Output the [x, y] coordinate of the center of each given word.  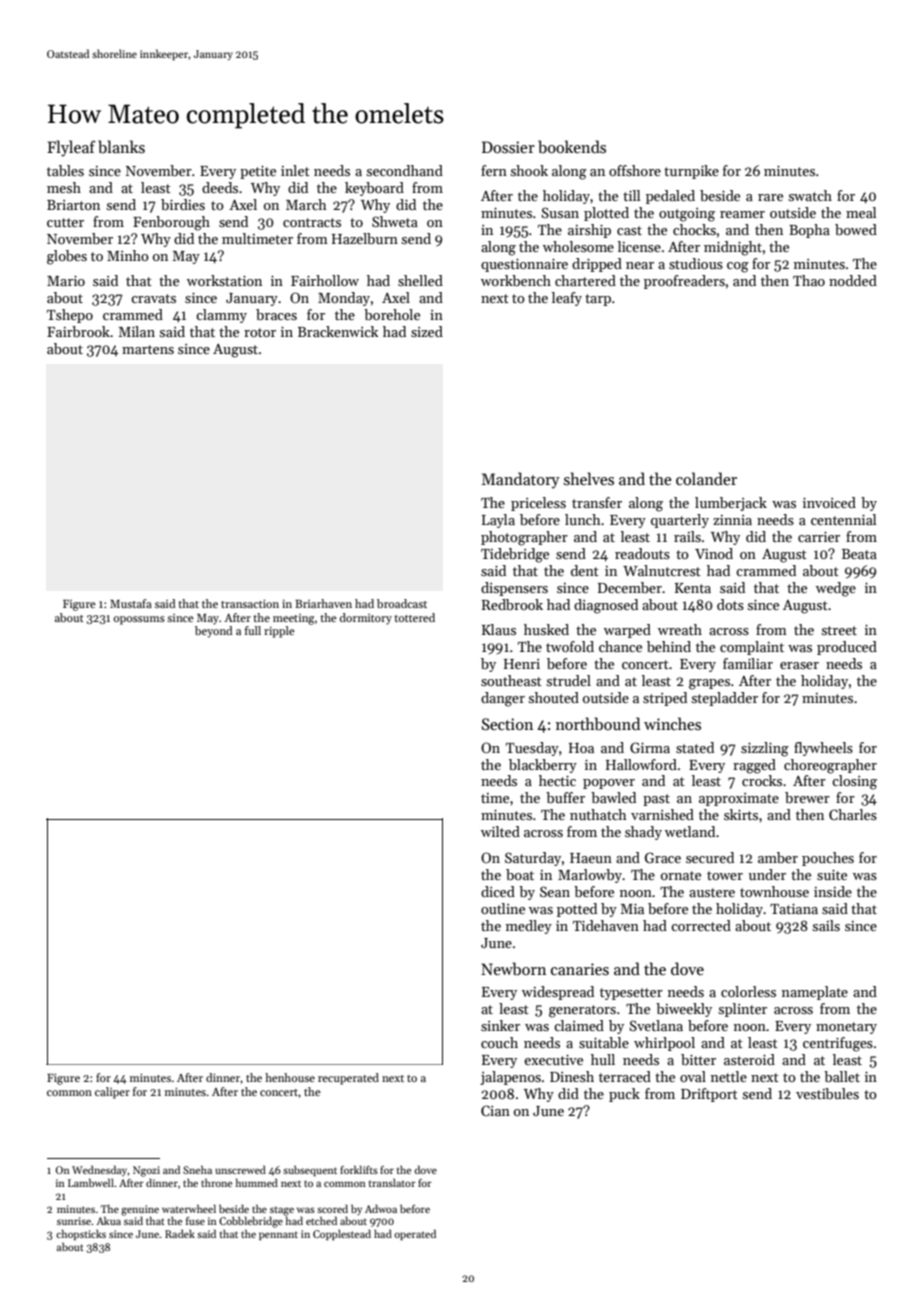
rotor [260, 332]
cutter [65, 222]
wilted [500, 831]
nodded [853, 280]
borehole [392, 314]
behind [669, 646]
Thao [809, 280]
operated [415, 1234]
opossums [139, 620]
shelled [420, 280]
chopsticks [81, 1234]
